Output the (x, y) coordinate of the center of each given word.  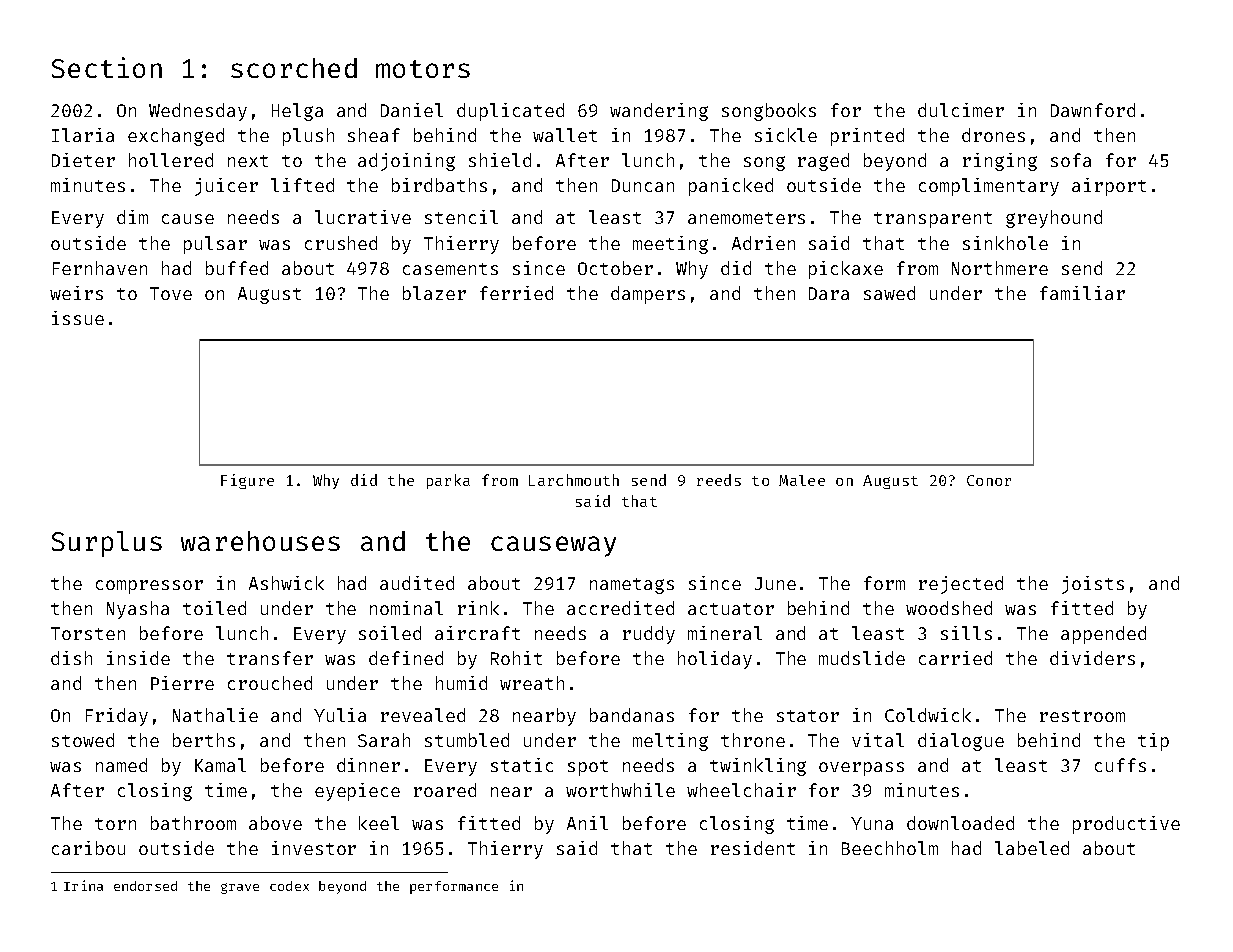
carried (955, 658)
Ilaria (83, 135)
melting (670, 742)
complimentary (989, 187)
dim (132, 217)
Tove (171, 293)
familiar (1082, 293)
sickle (786, 135)
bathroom (193, 823)
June (775, 583)
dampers (648, 295)
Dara (829, 293)
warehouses (260, 541)
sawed (889, 293)
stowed (83, 740)
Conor (989, 480)
